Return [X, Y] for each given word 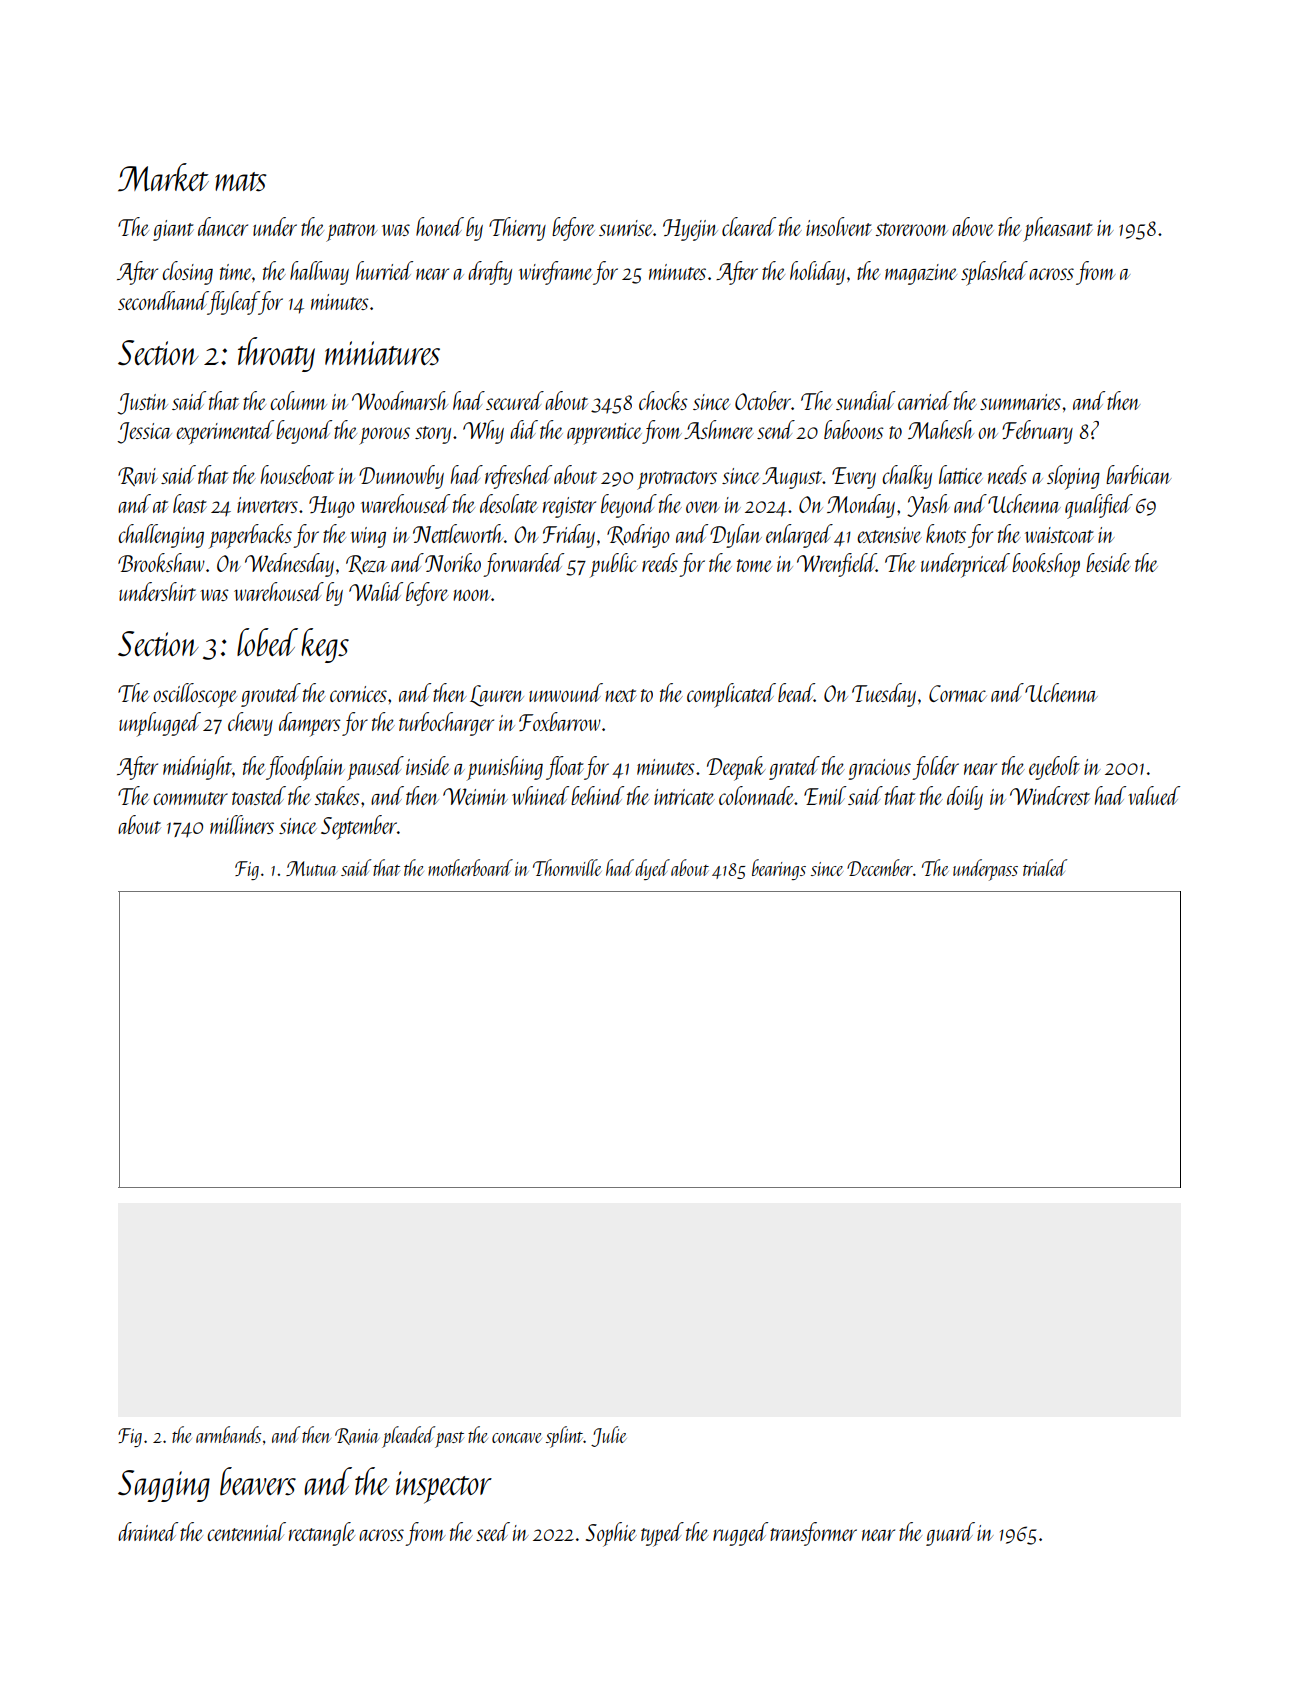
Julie [609, 1436]
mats [241, 182]
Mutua [312, 868]
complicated [731, 695]
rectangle [322, 1534]
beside [1108, 562]
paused [375, 768]
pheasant [1057, 229]
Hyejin [690, 230]
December [880, 867]
